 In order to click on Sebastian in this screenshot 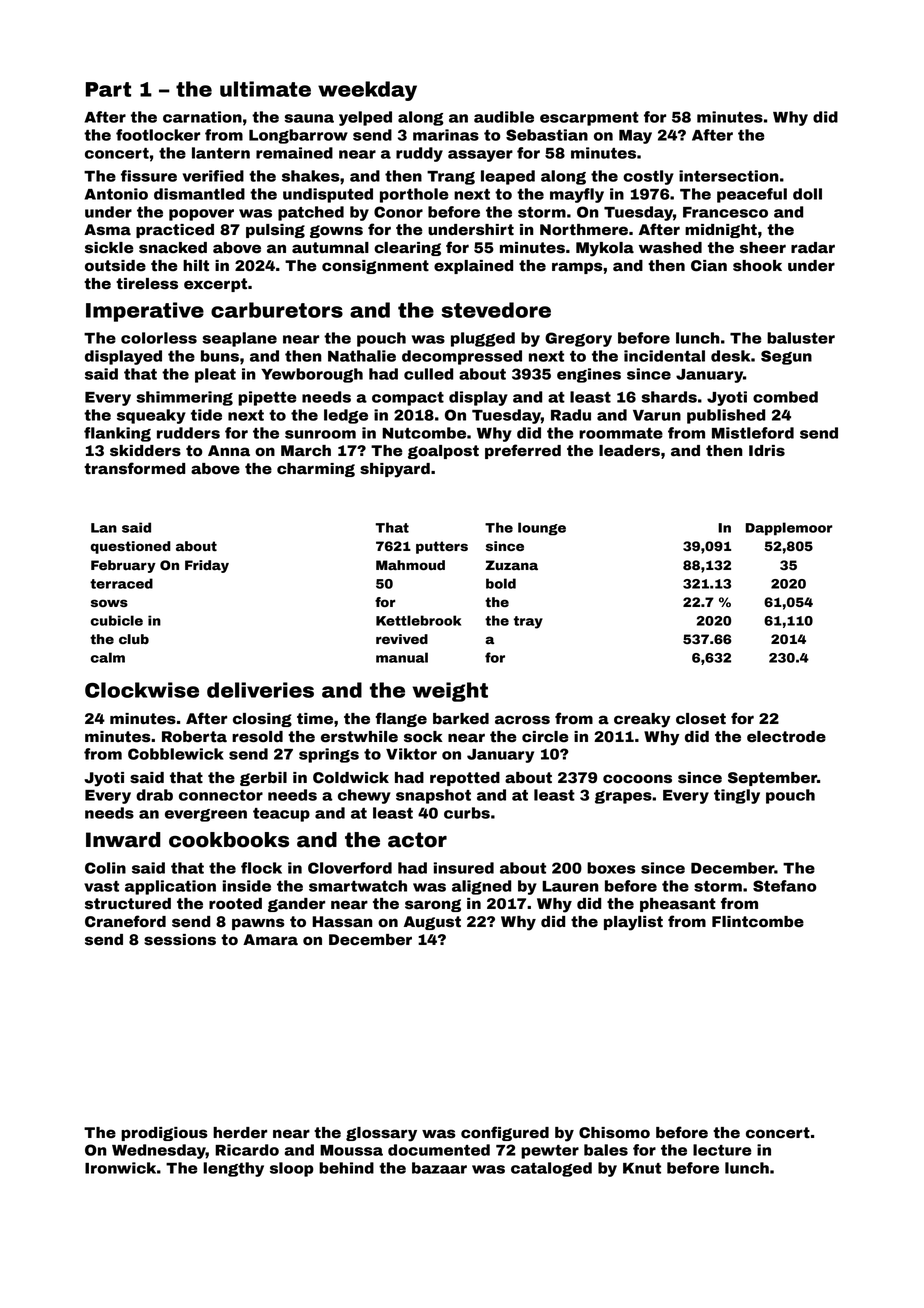, I will do `click(547, 135)`.
